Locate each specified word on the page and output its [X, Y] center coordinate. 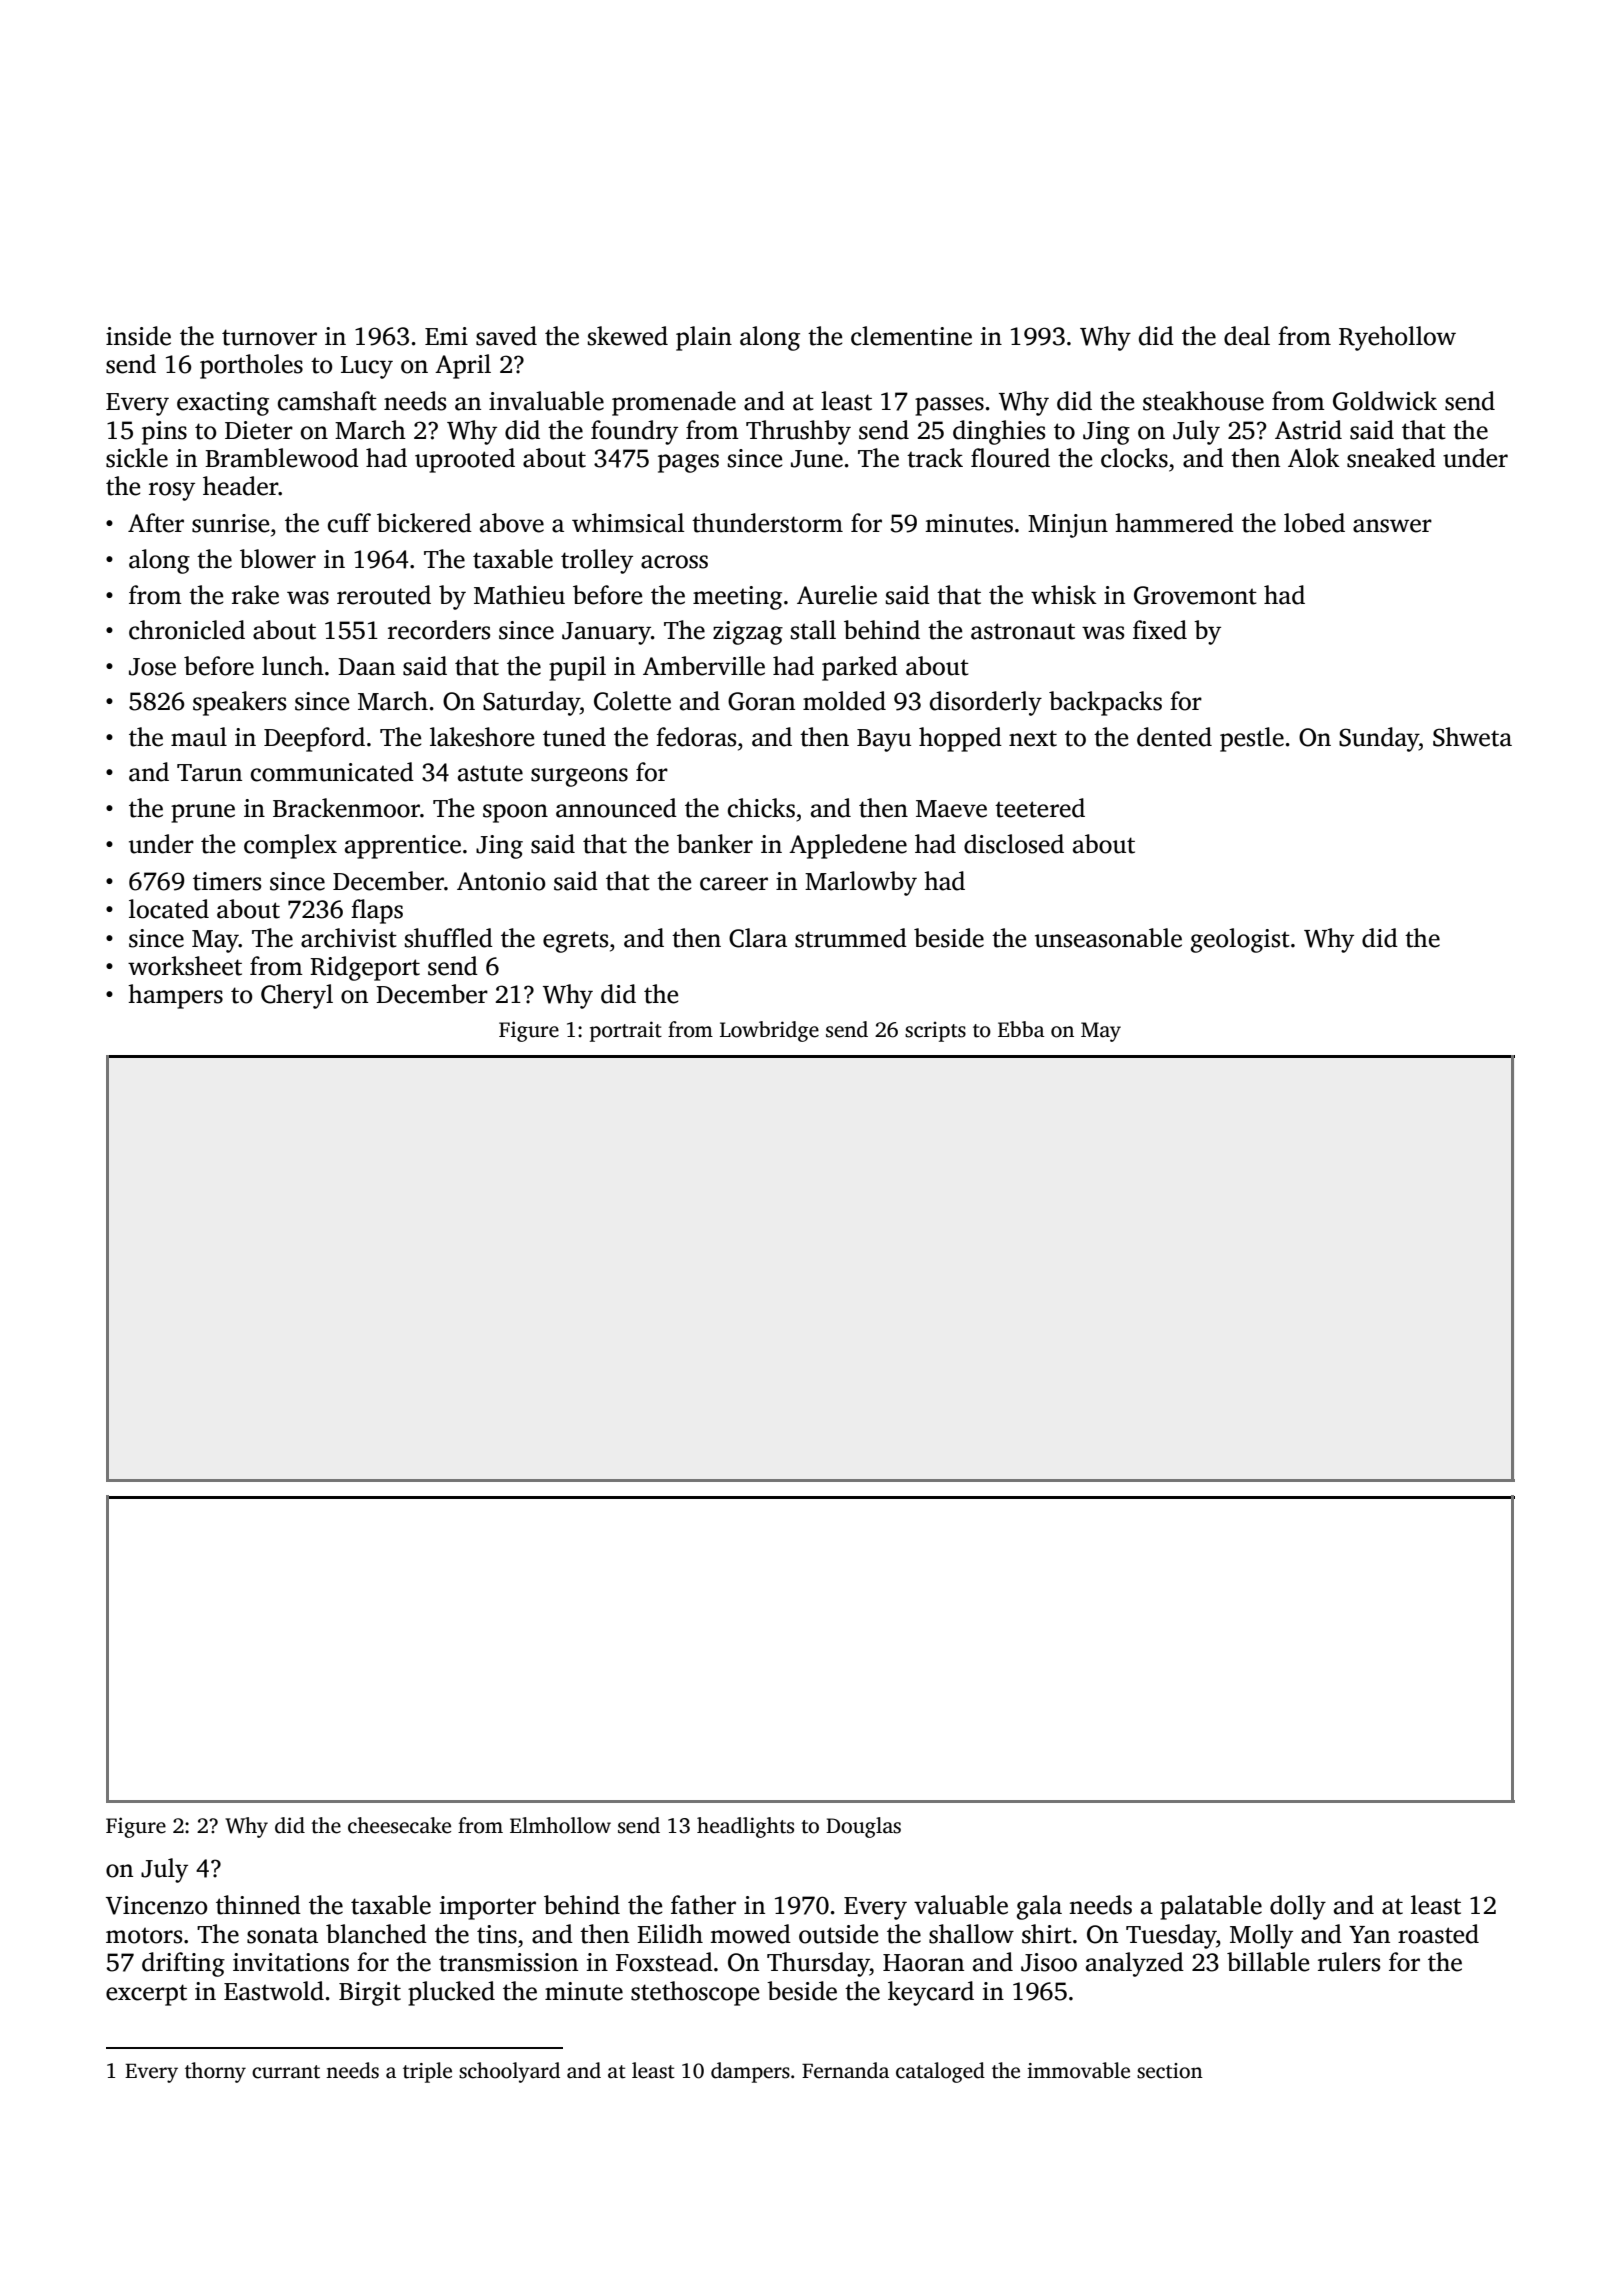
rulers [1349, 1962]
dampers [750, 2072]
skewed [628, 336]
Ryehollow [1397, 338]
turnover [269, 337]
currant [286, 2072]
